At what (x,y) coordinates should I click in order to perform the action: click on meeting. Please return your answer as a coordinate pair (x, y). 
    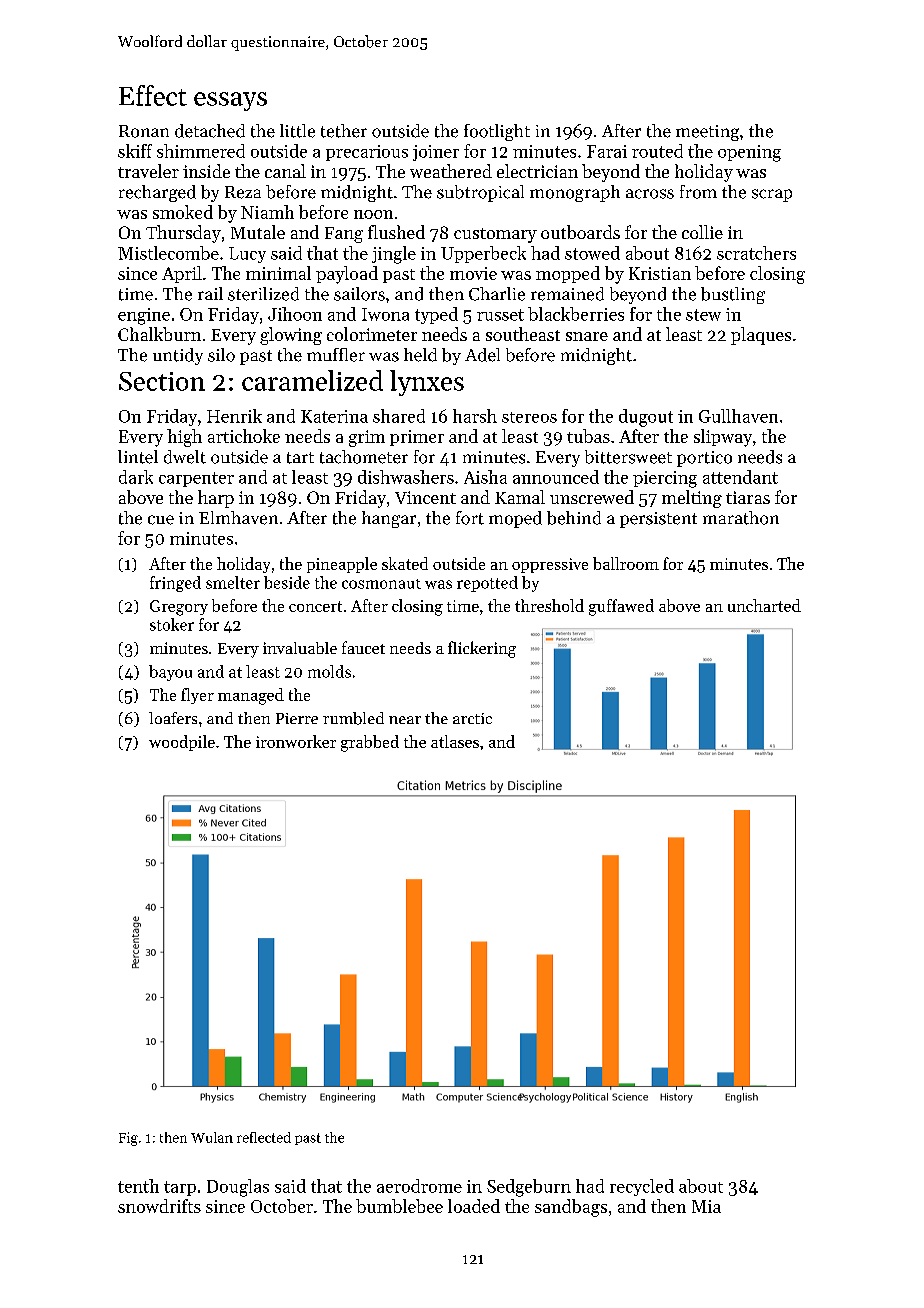
    Looking at the image, I should click on (707, 133).
